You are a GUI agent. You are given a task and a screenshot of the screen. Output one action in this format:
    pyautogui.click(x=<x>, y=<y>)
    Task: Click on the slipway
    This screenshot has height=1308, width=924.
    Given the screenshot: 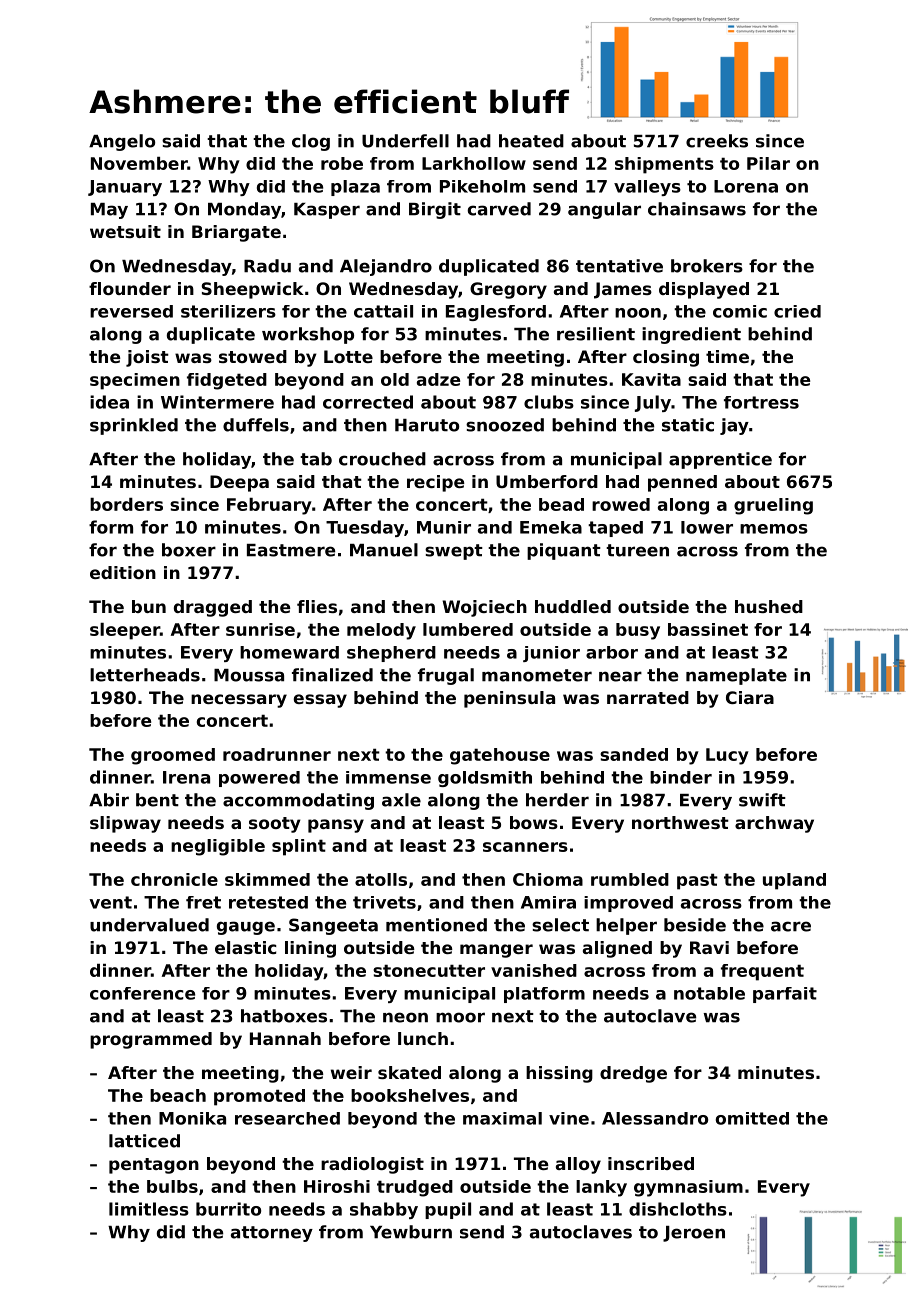 What is the action you would take?
    pyautogui.click(x=125, y=824)
